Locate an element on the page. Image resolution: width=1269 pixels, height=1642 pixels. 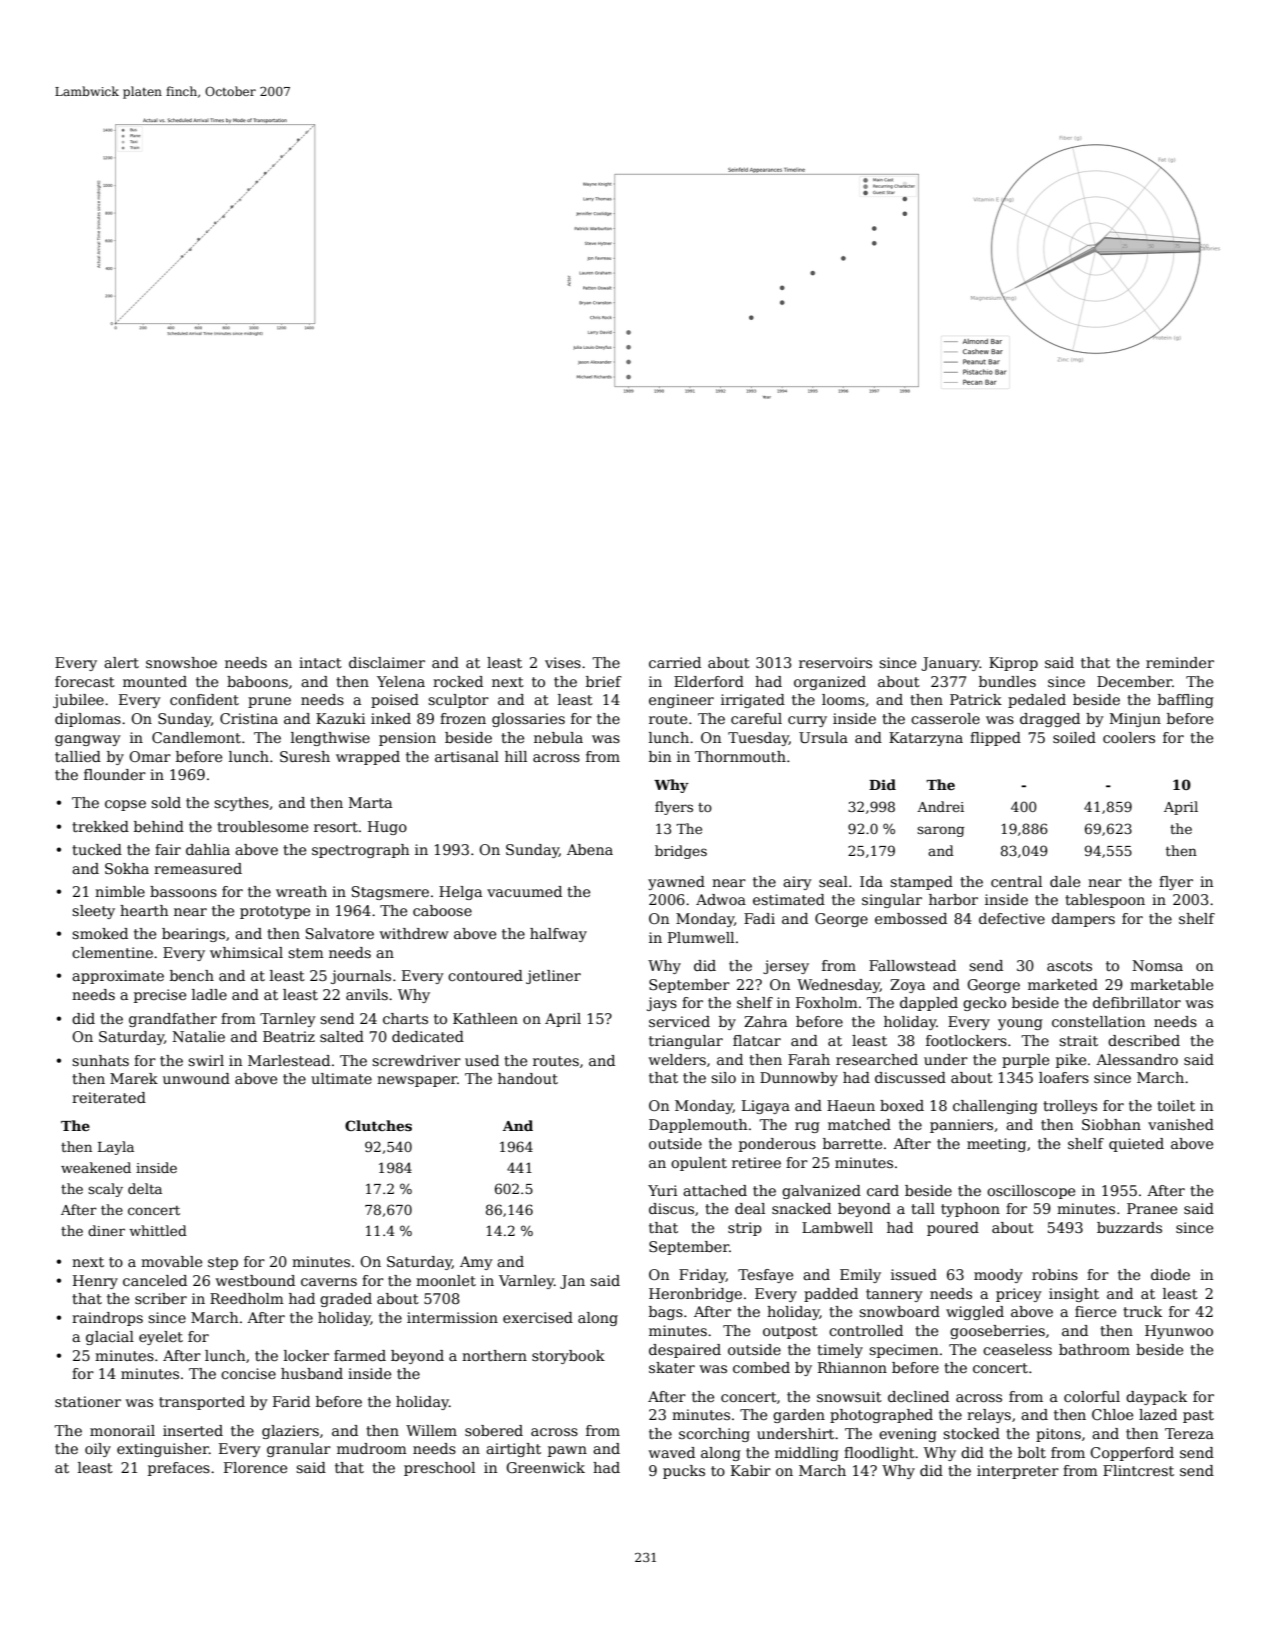
bridges is located at coordinates (681, 852).
